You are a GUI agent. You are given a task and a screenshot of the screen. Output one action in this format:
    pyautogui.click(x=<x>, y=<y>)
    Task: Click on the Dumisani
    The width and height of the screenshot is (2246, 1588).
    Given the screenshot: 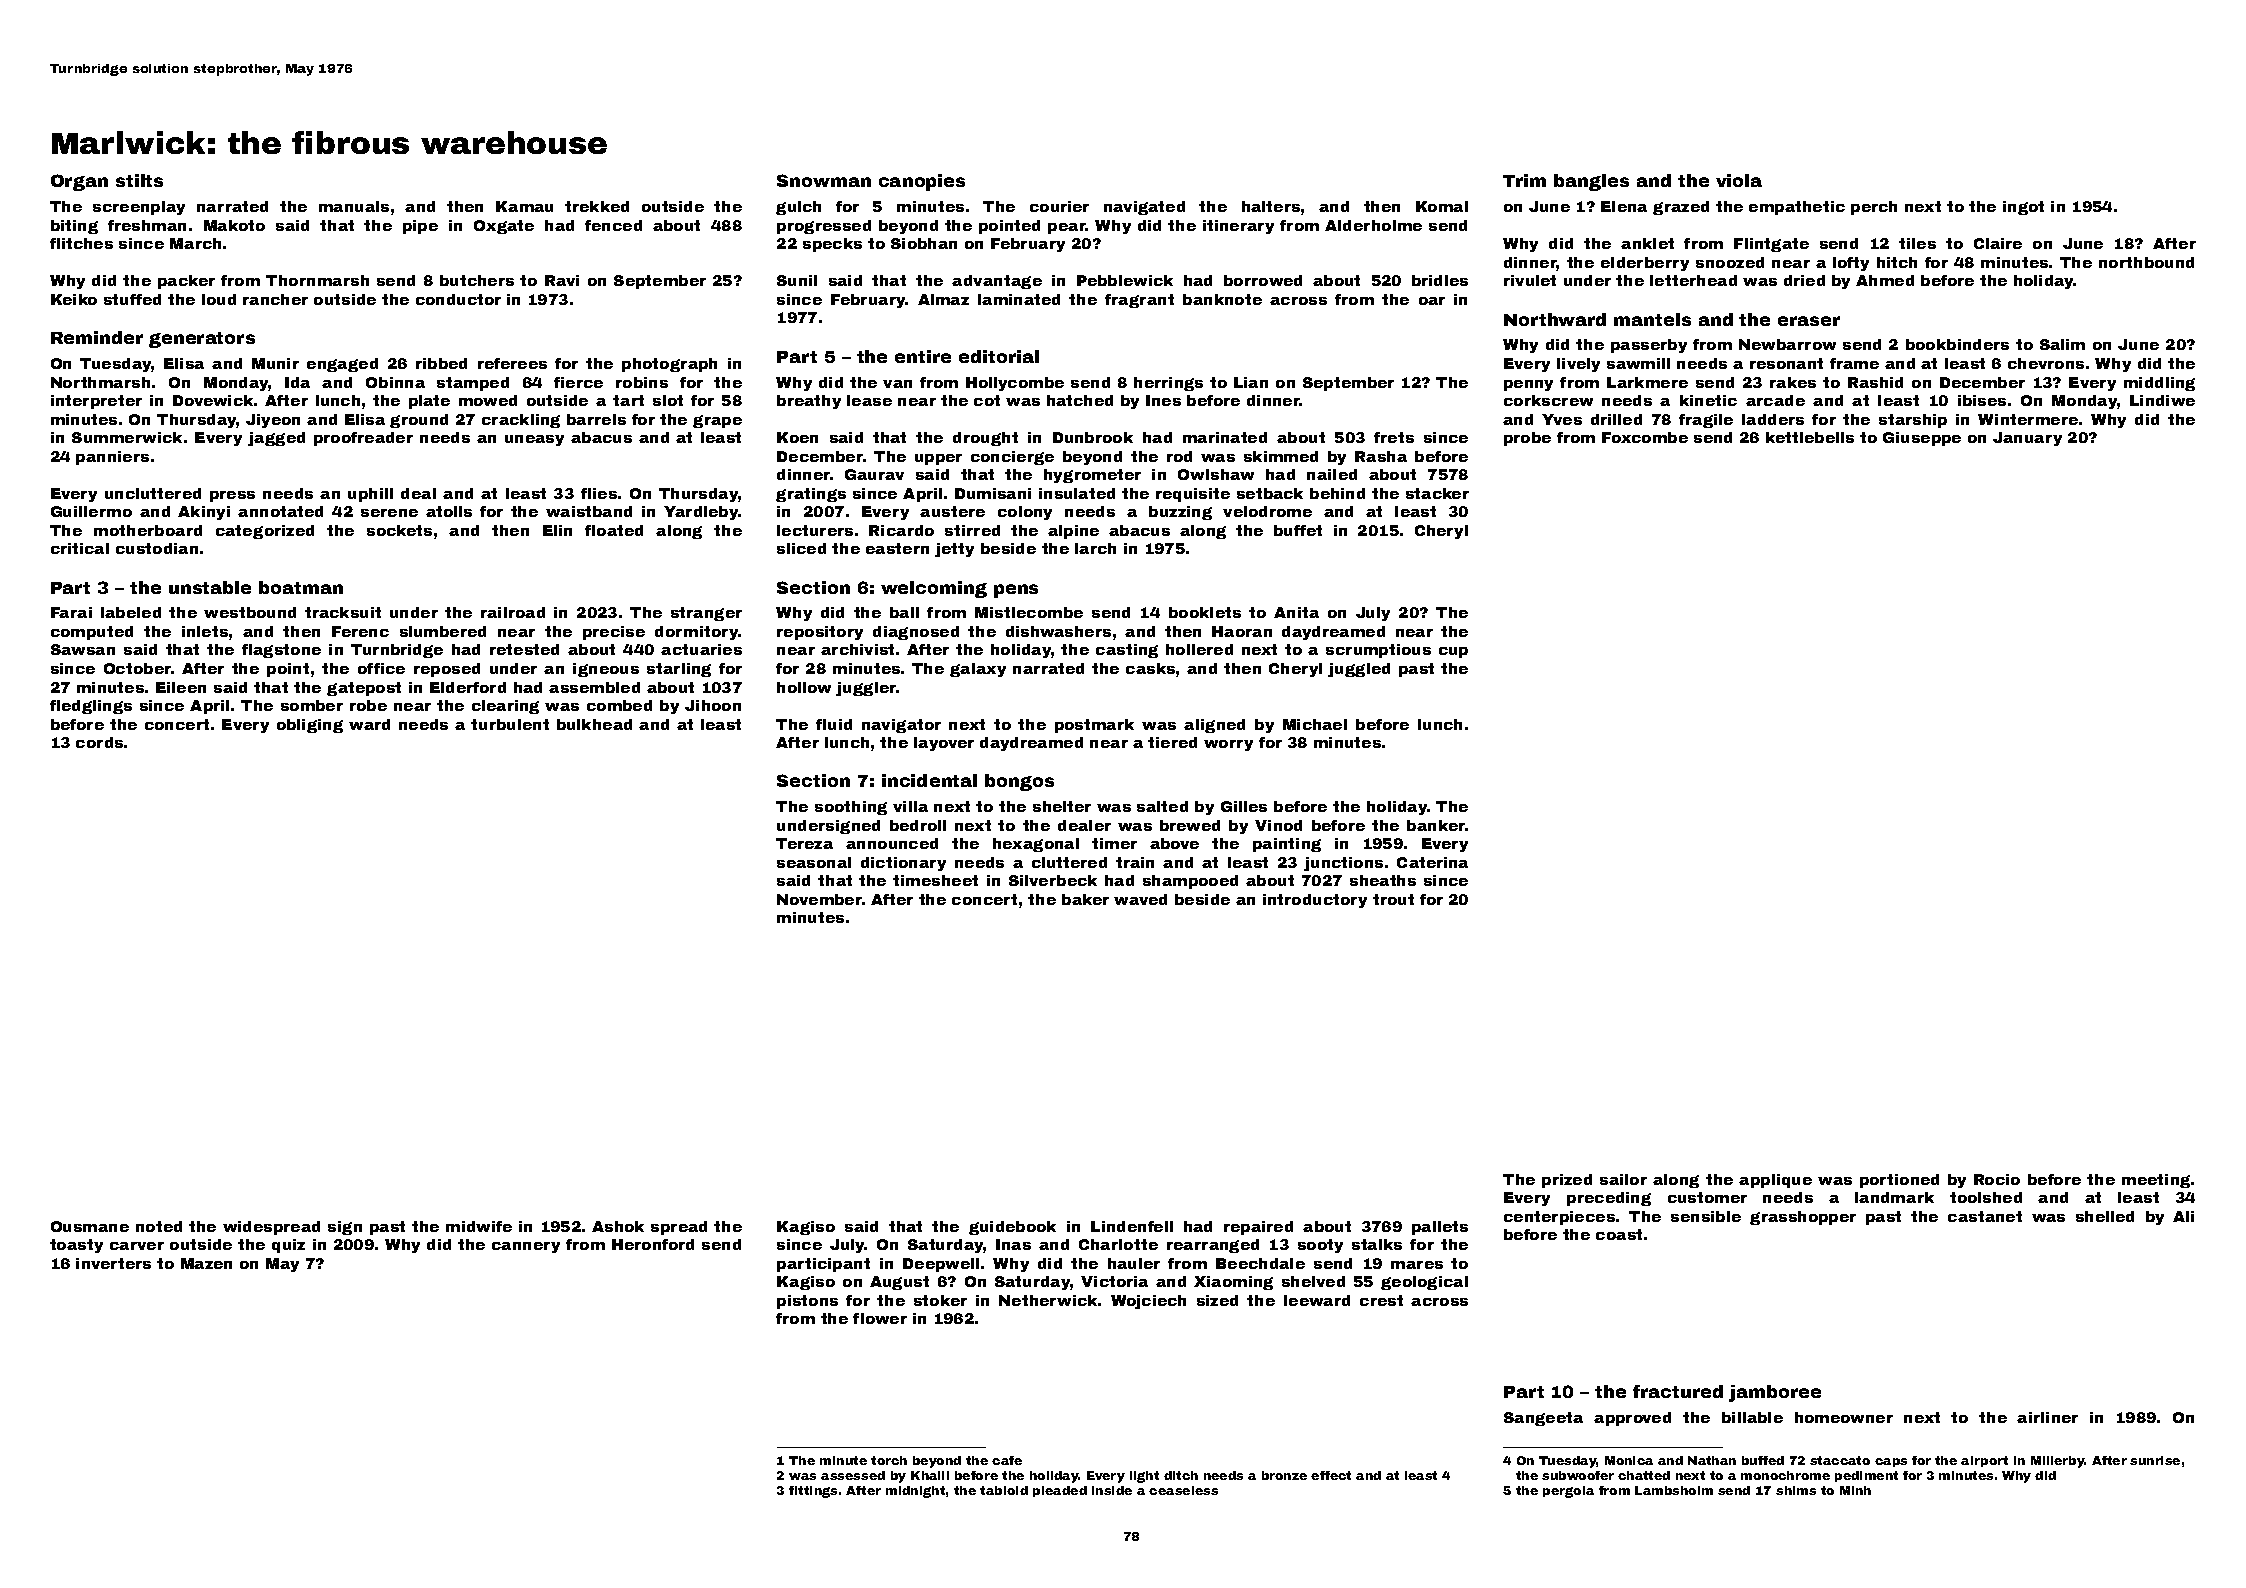 What is the action you would take?
    pyautogui.click(x=993, y=493)
